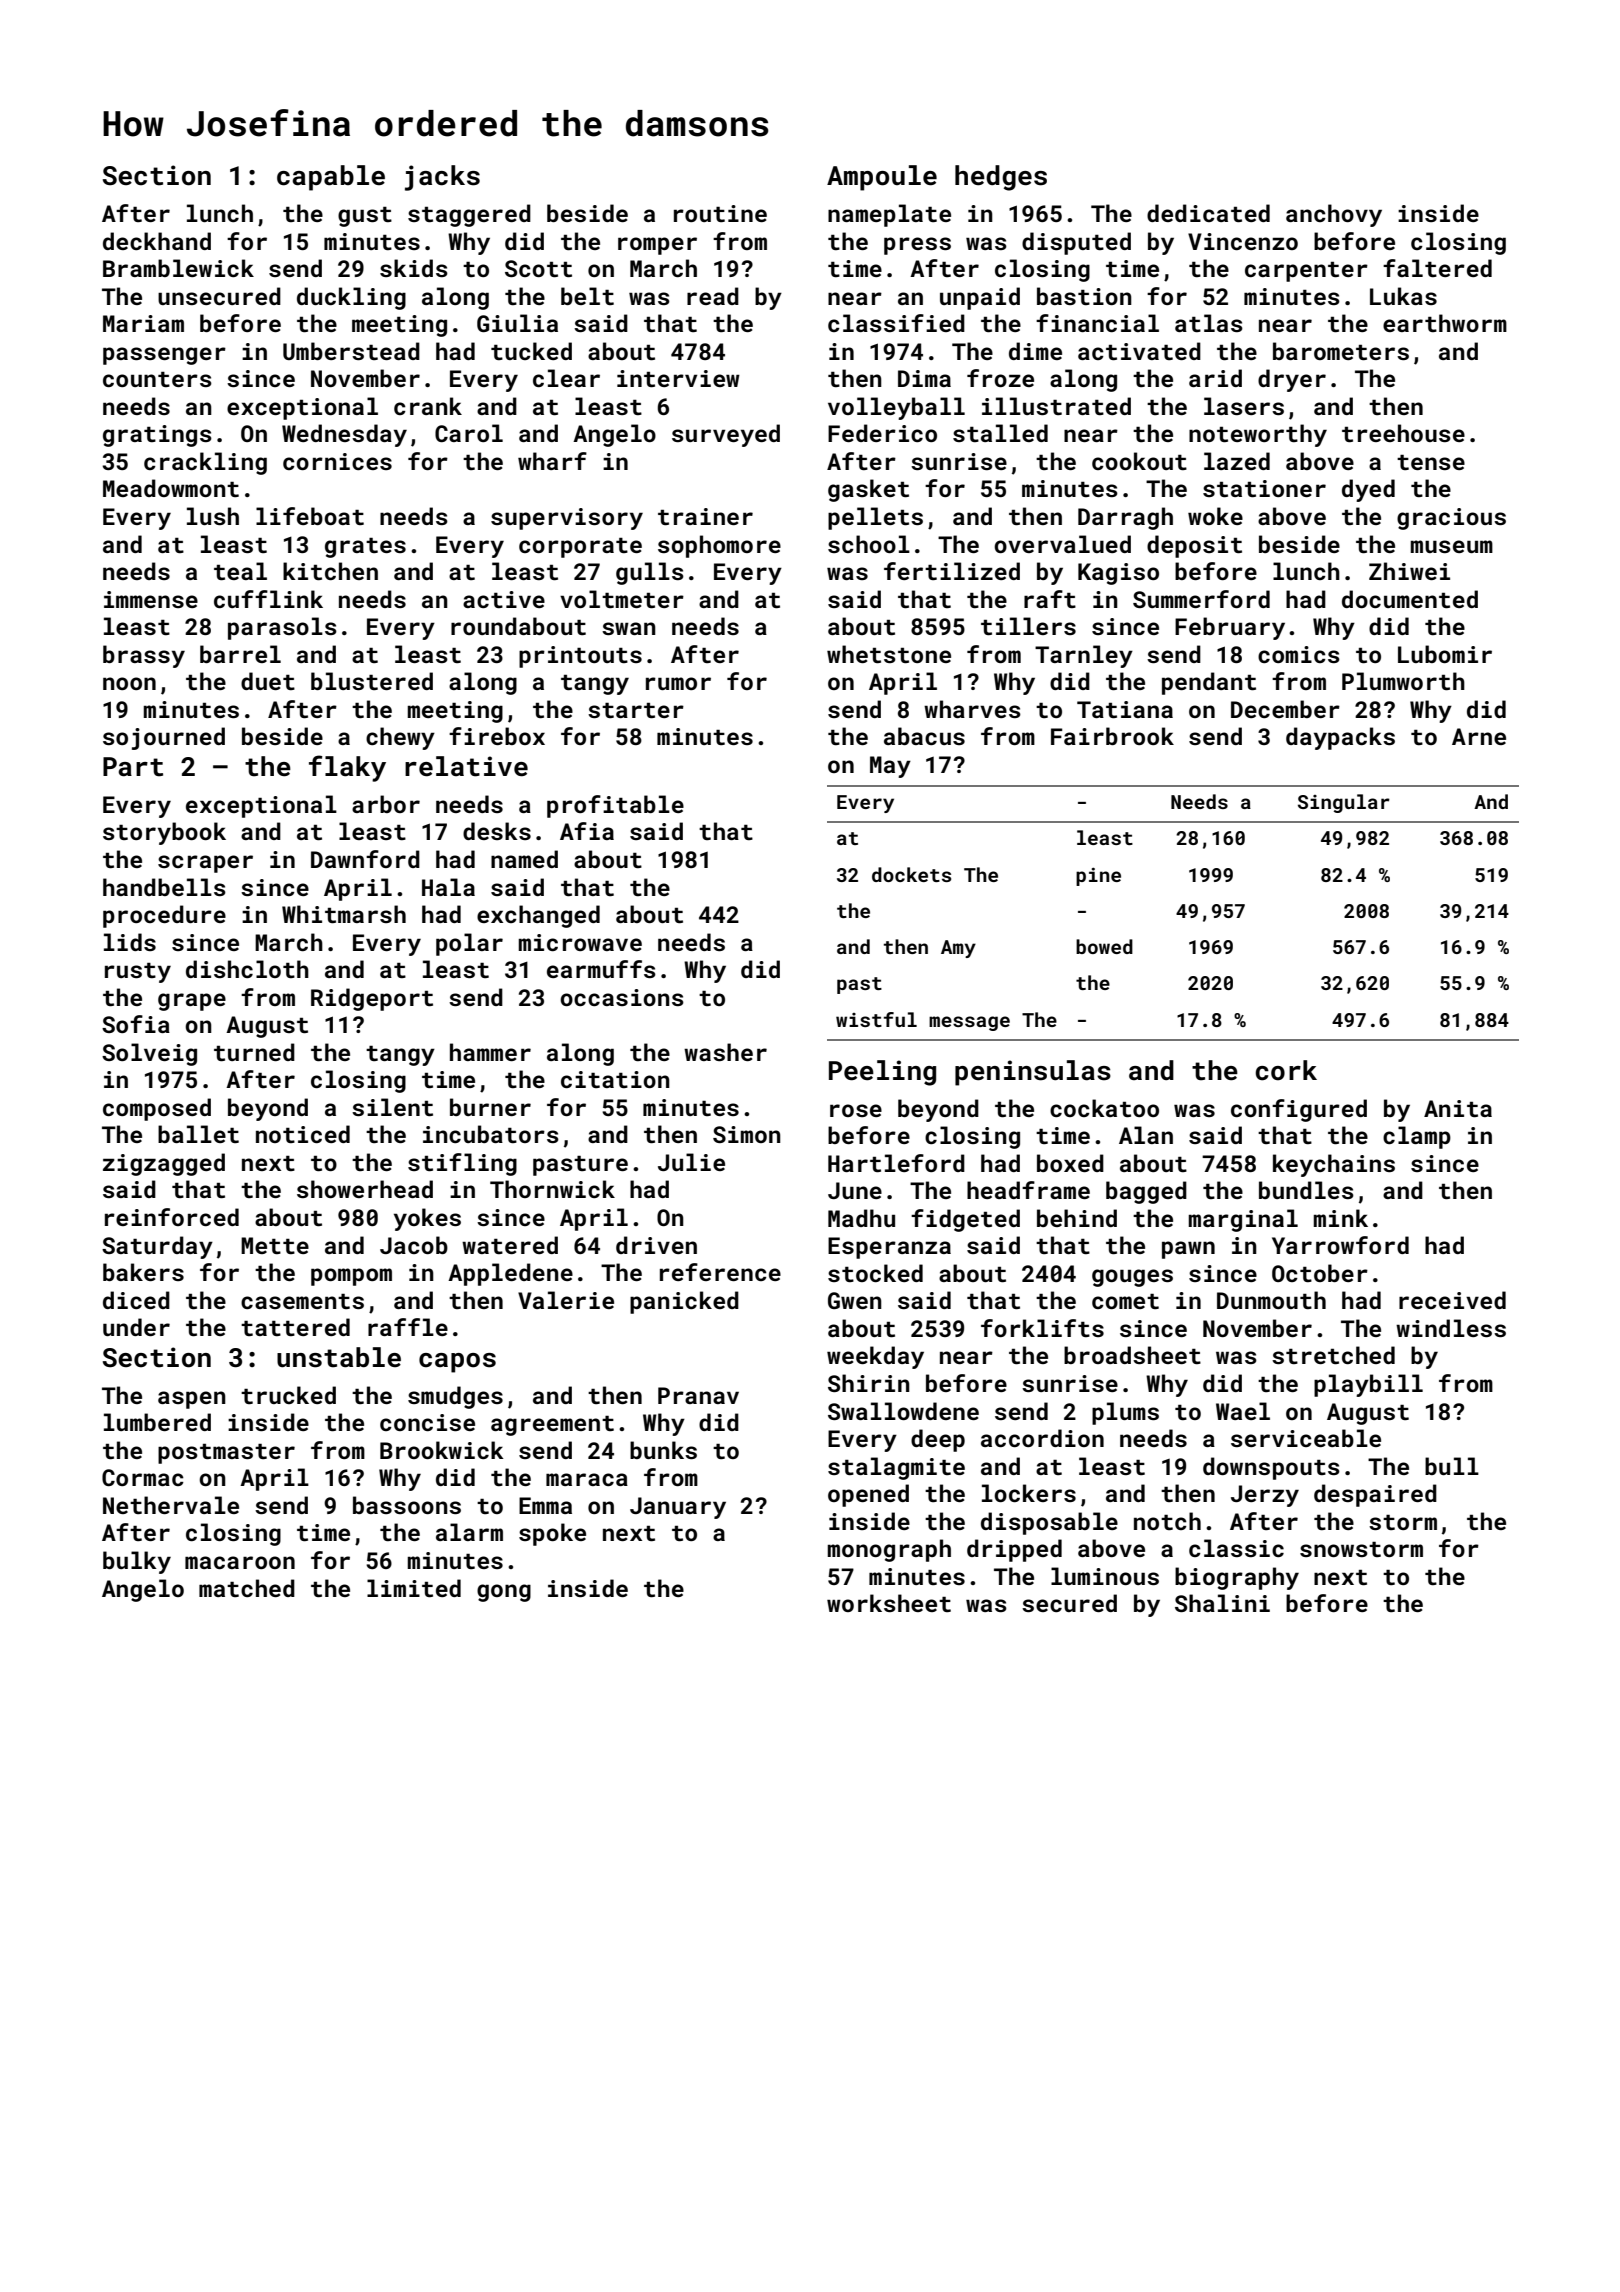 The image size is (1620, 2292). Describe the element at coordinates (192, 1002) in the page. I see `grape` at that location.
